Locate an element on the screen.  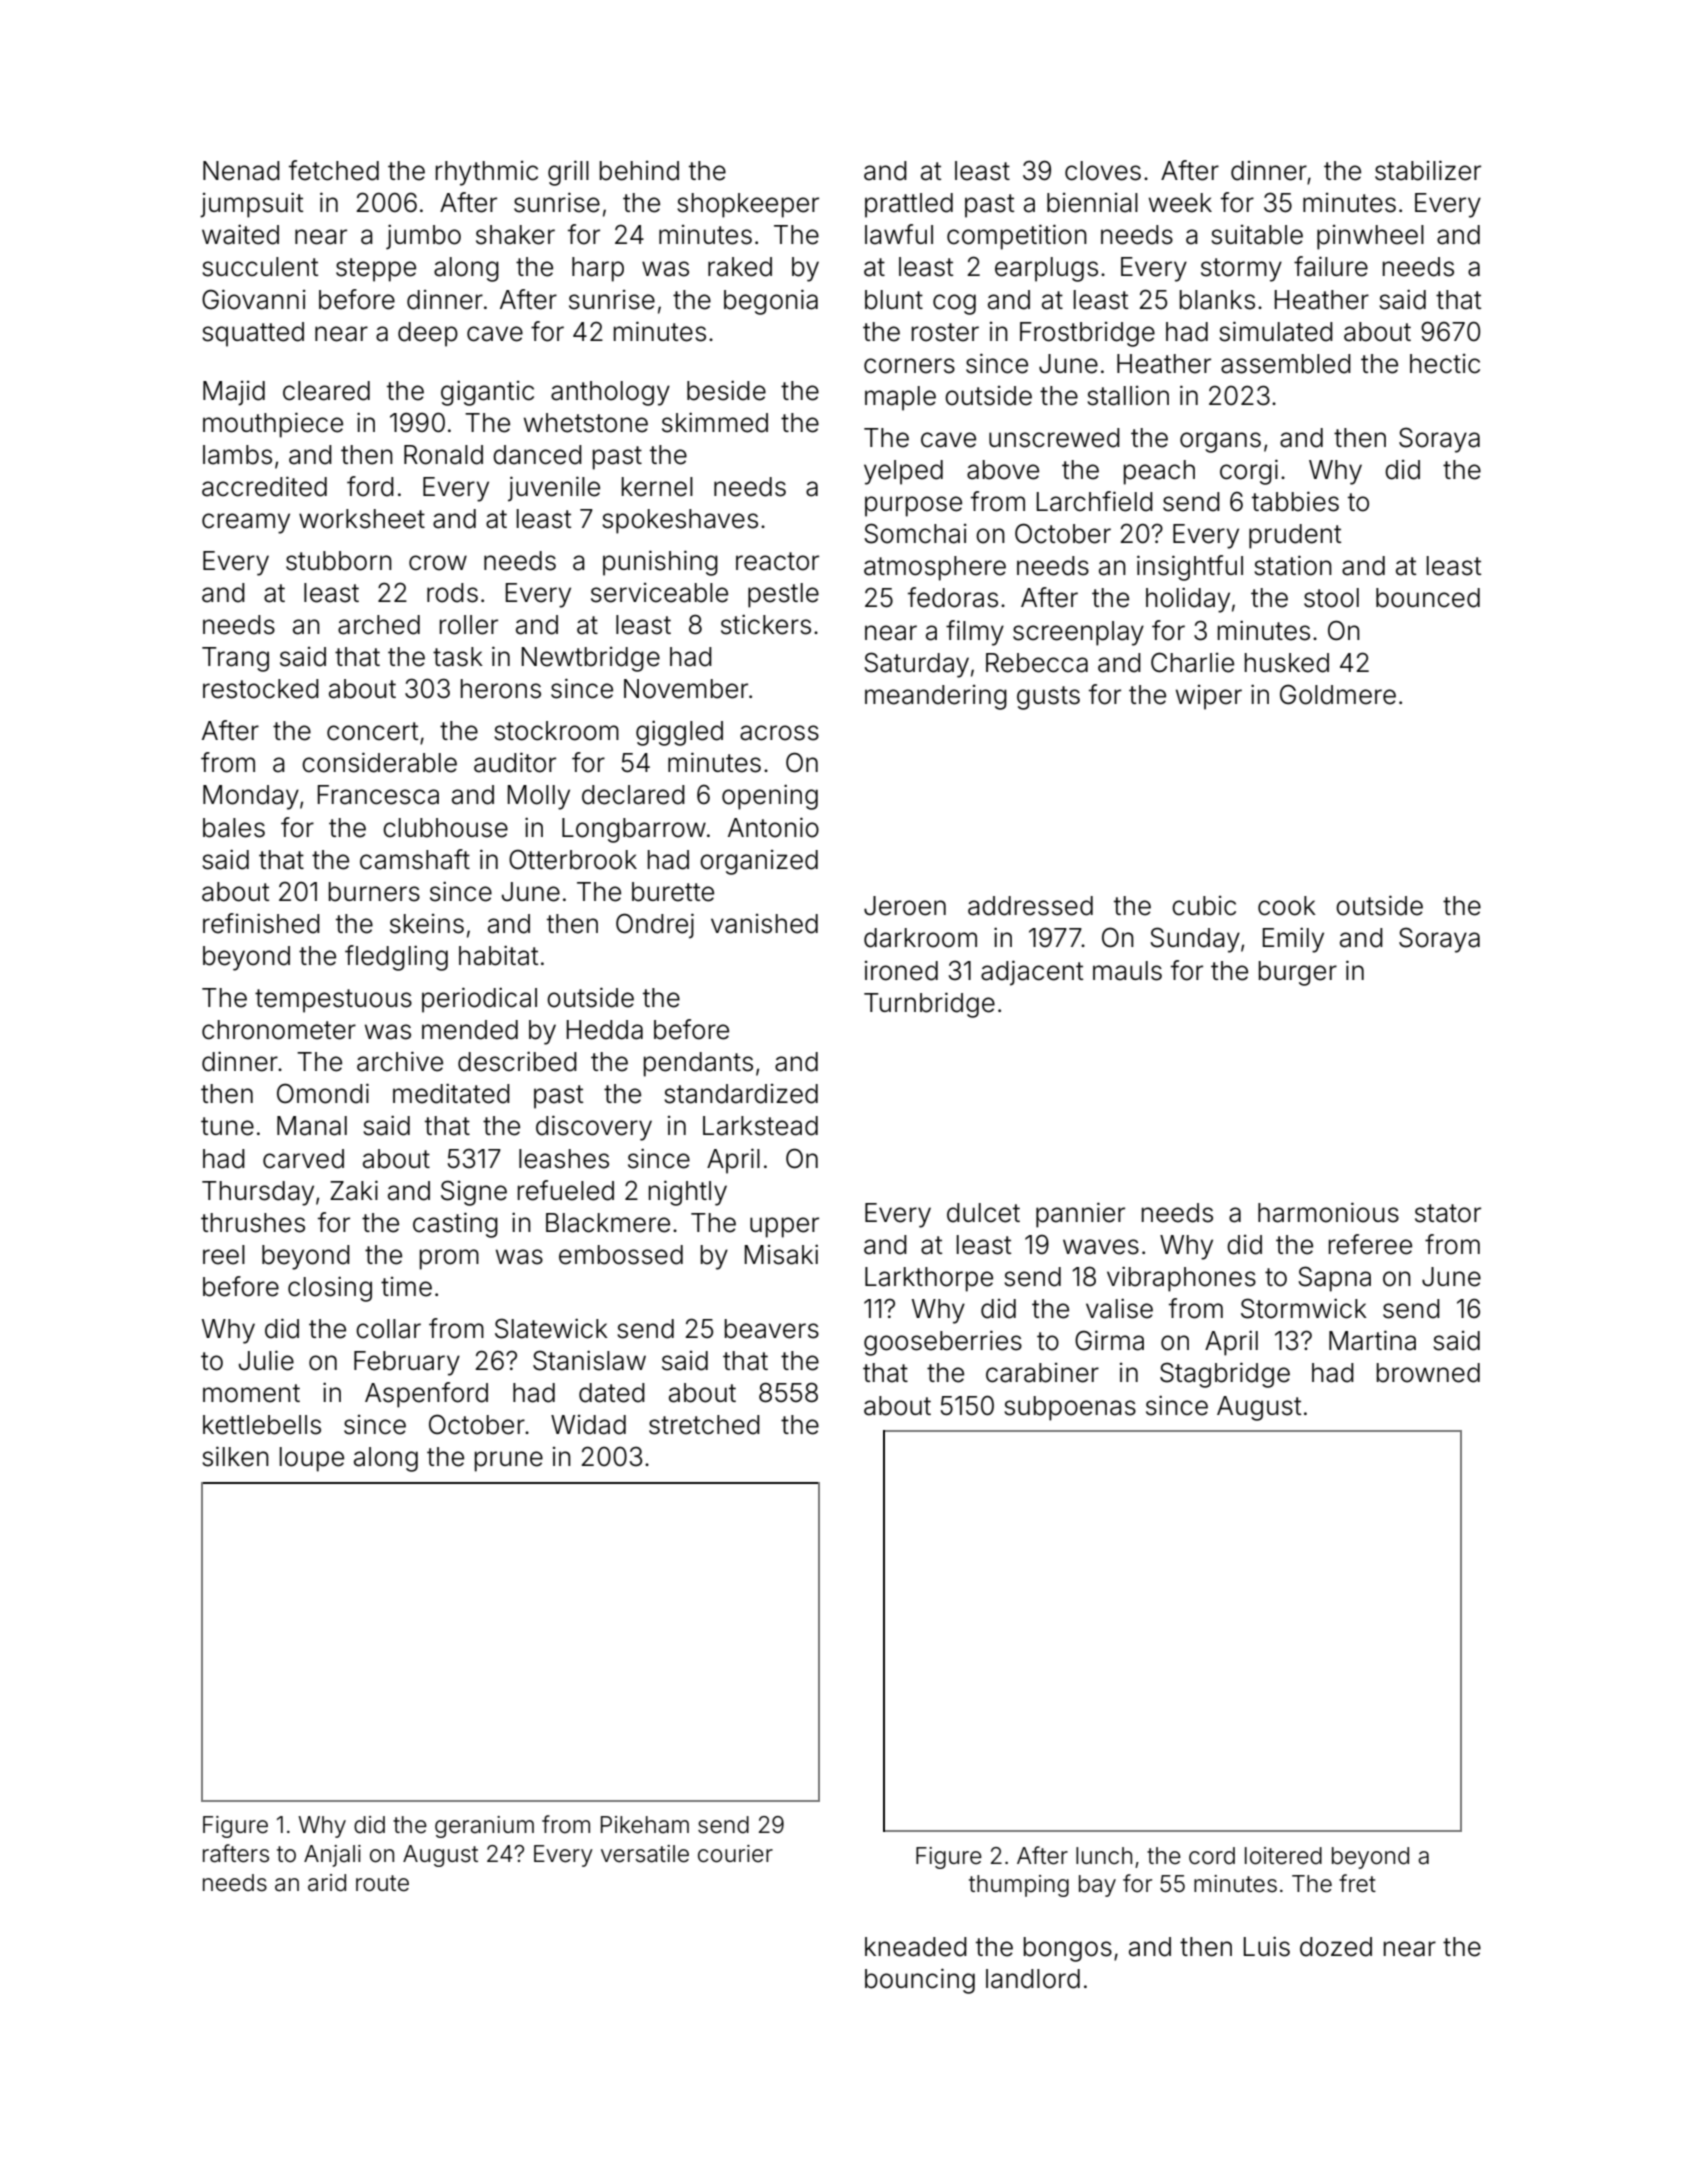
harmonious is located at coordinates (1328, 1212).
